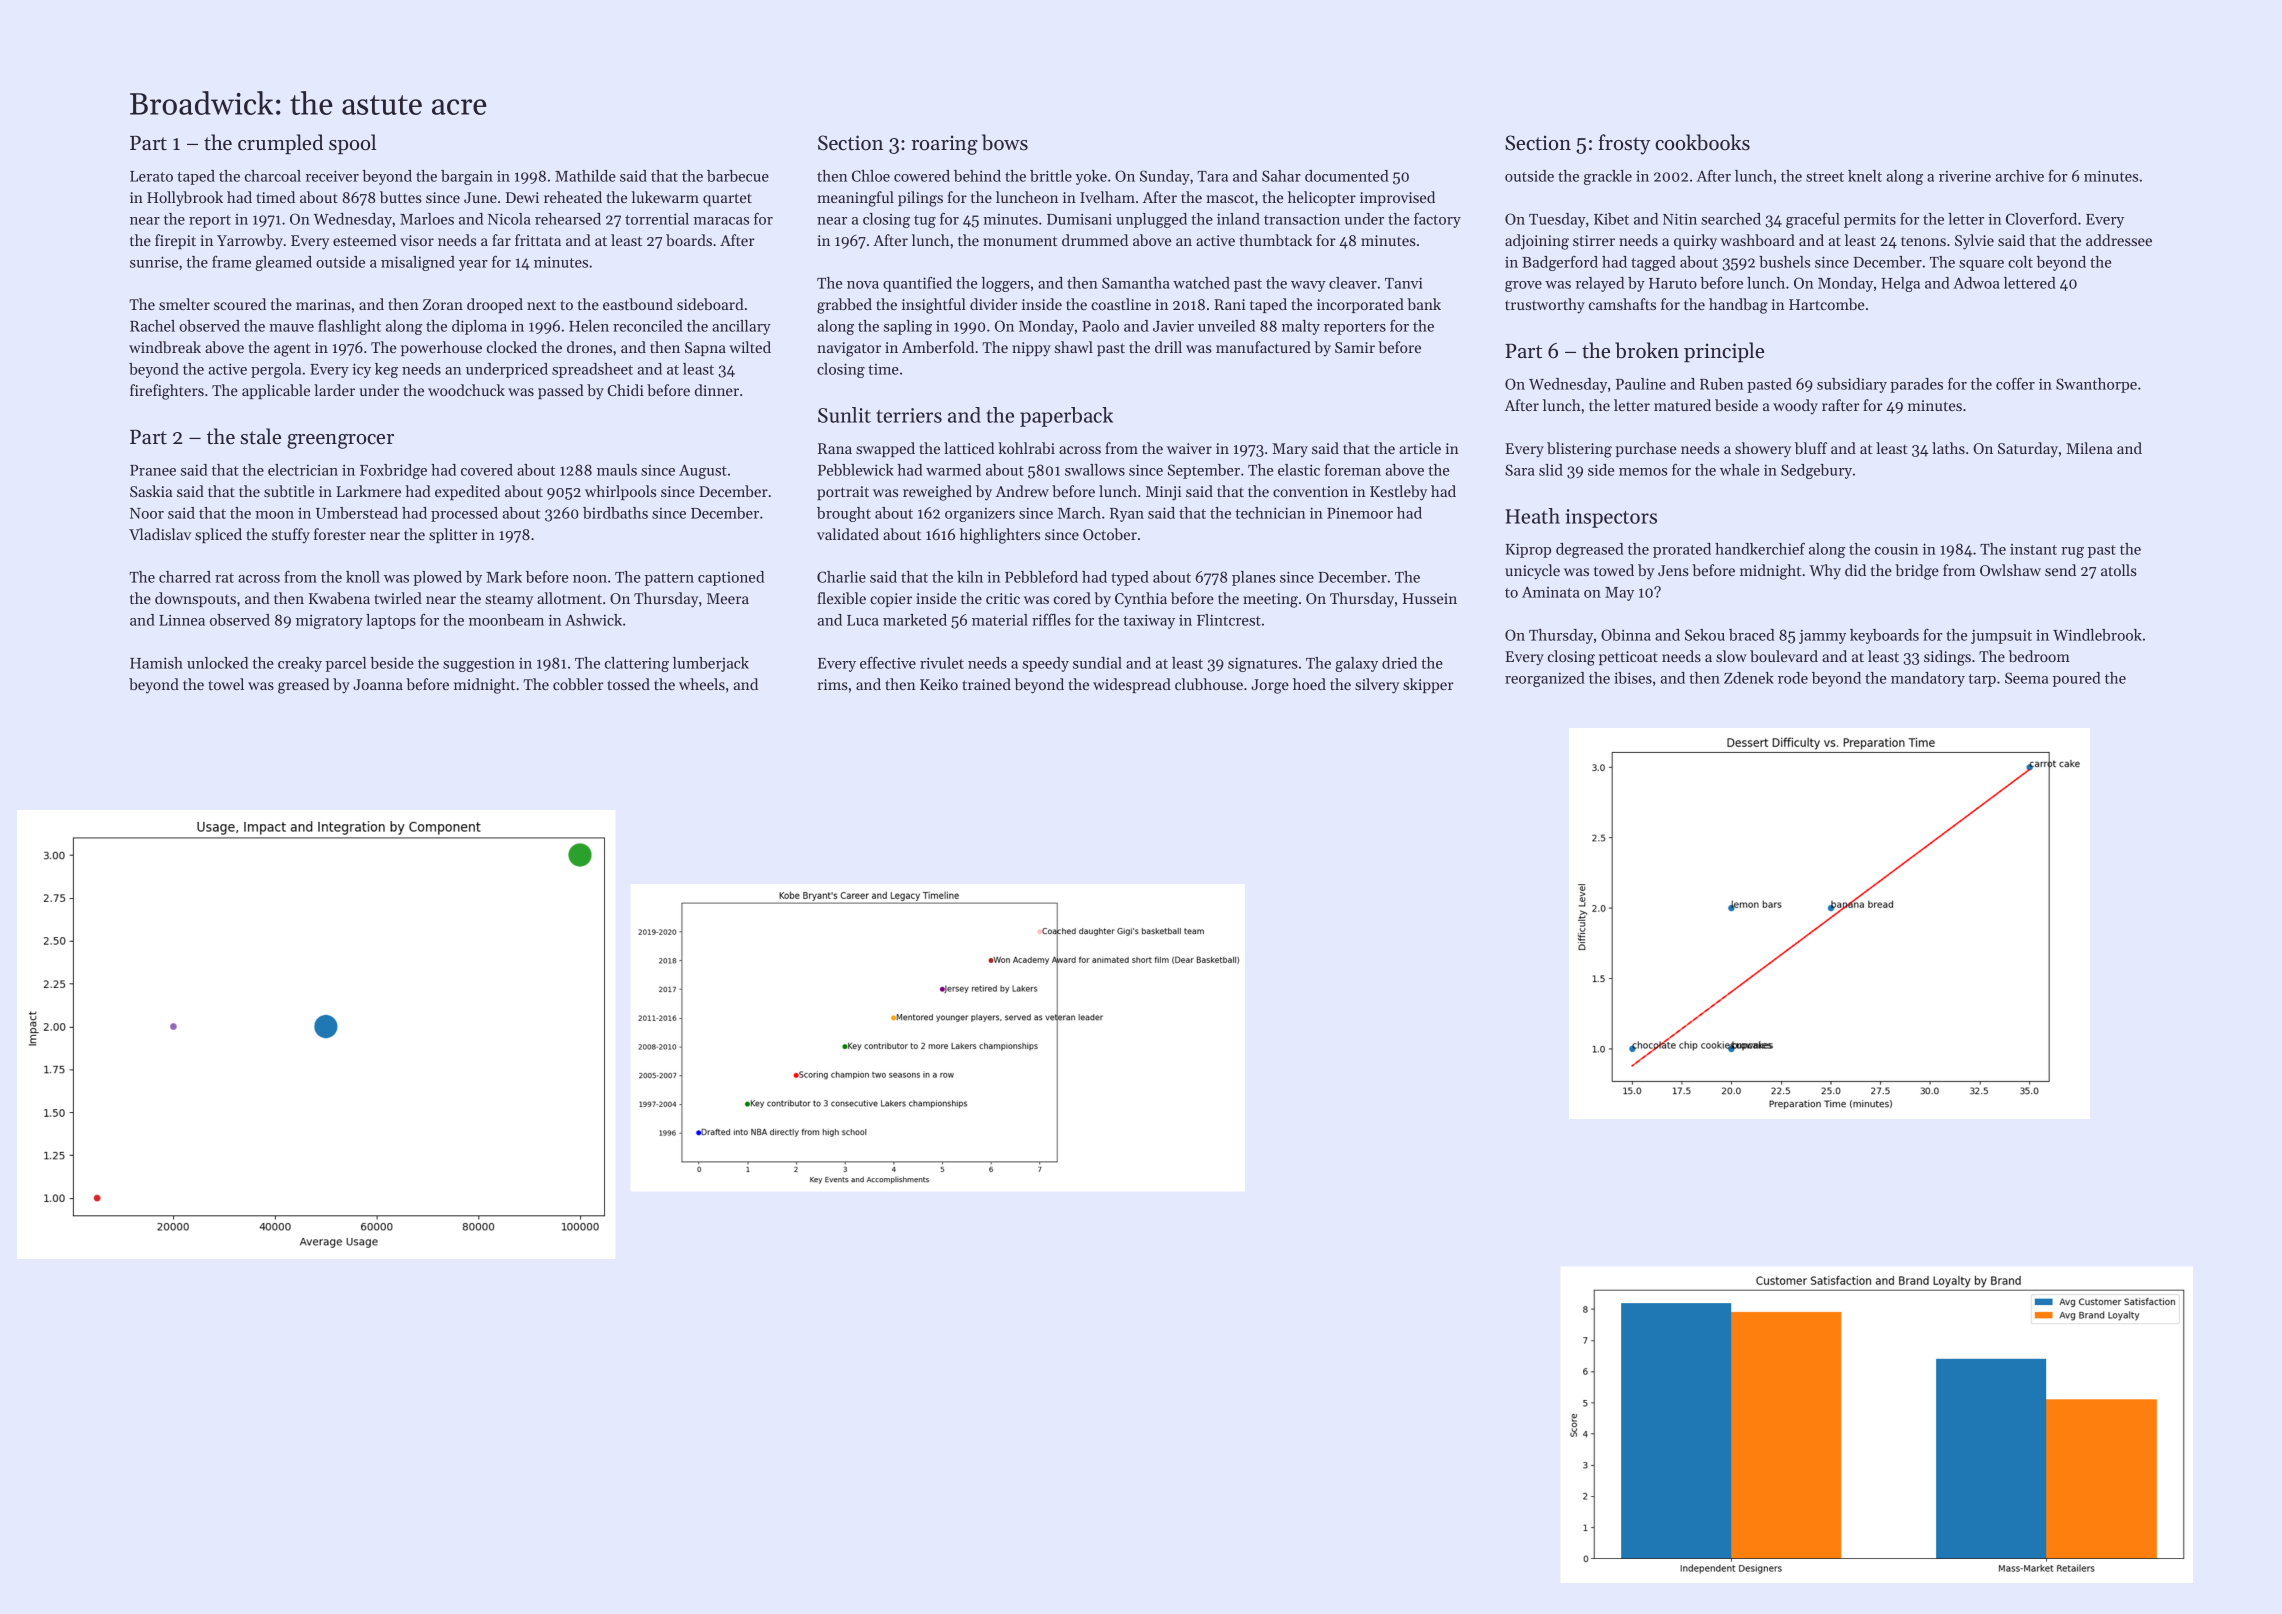 This image has height=1614, width=2282. Describe the element at coordinates (2089, 448) in the image. I see `Milena` at that location.
